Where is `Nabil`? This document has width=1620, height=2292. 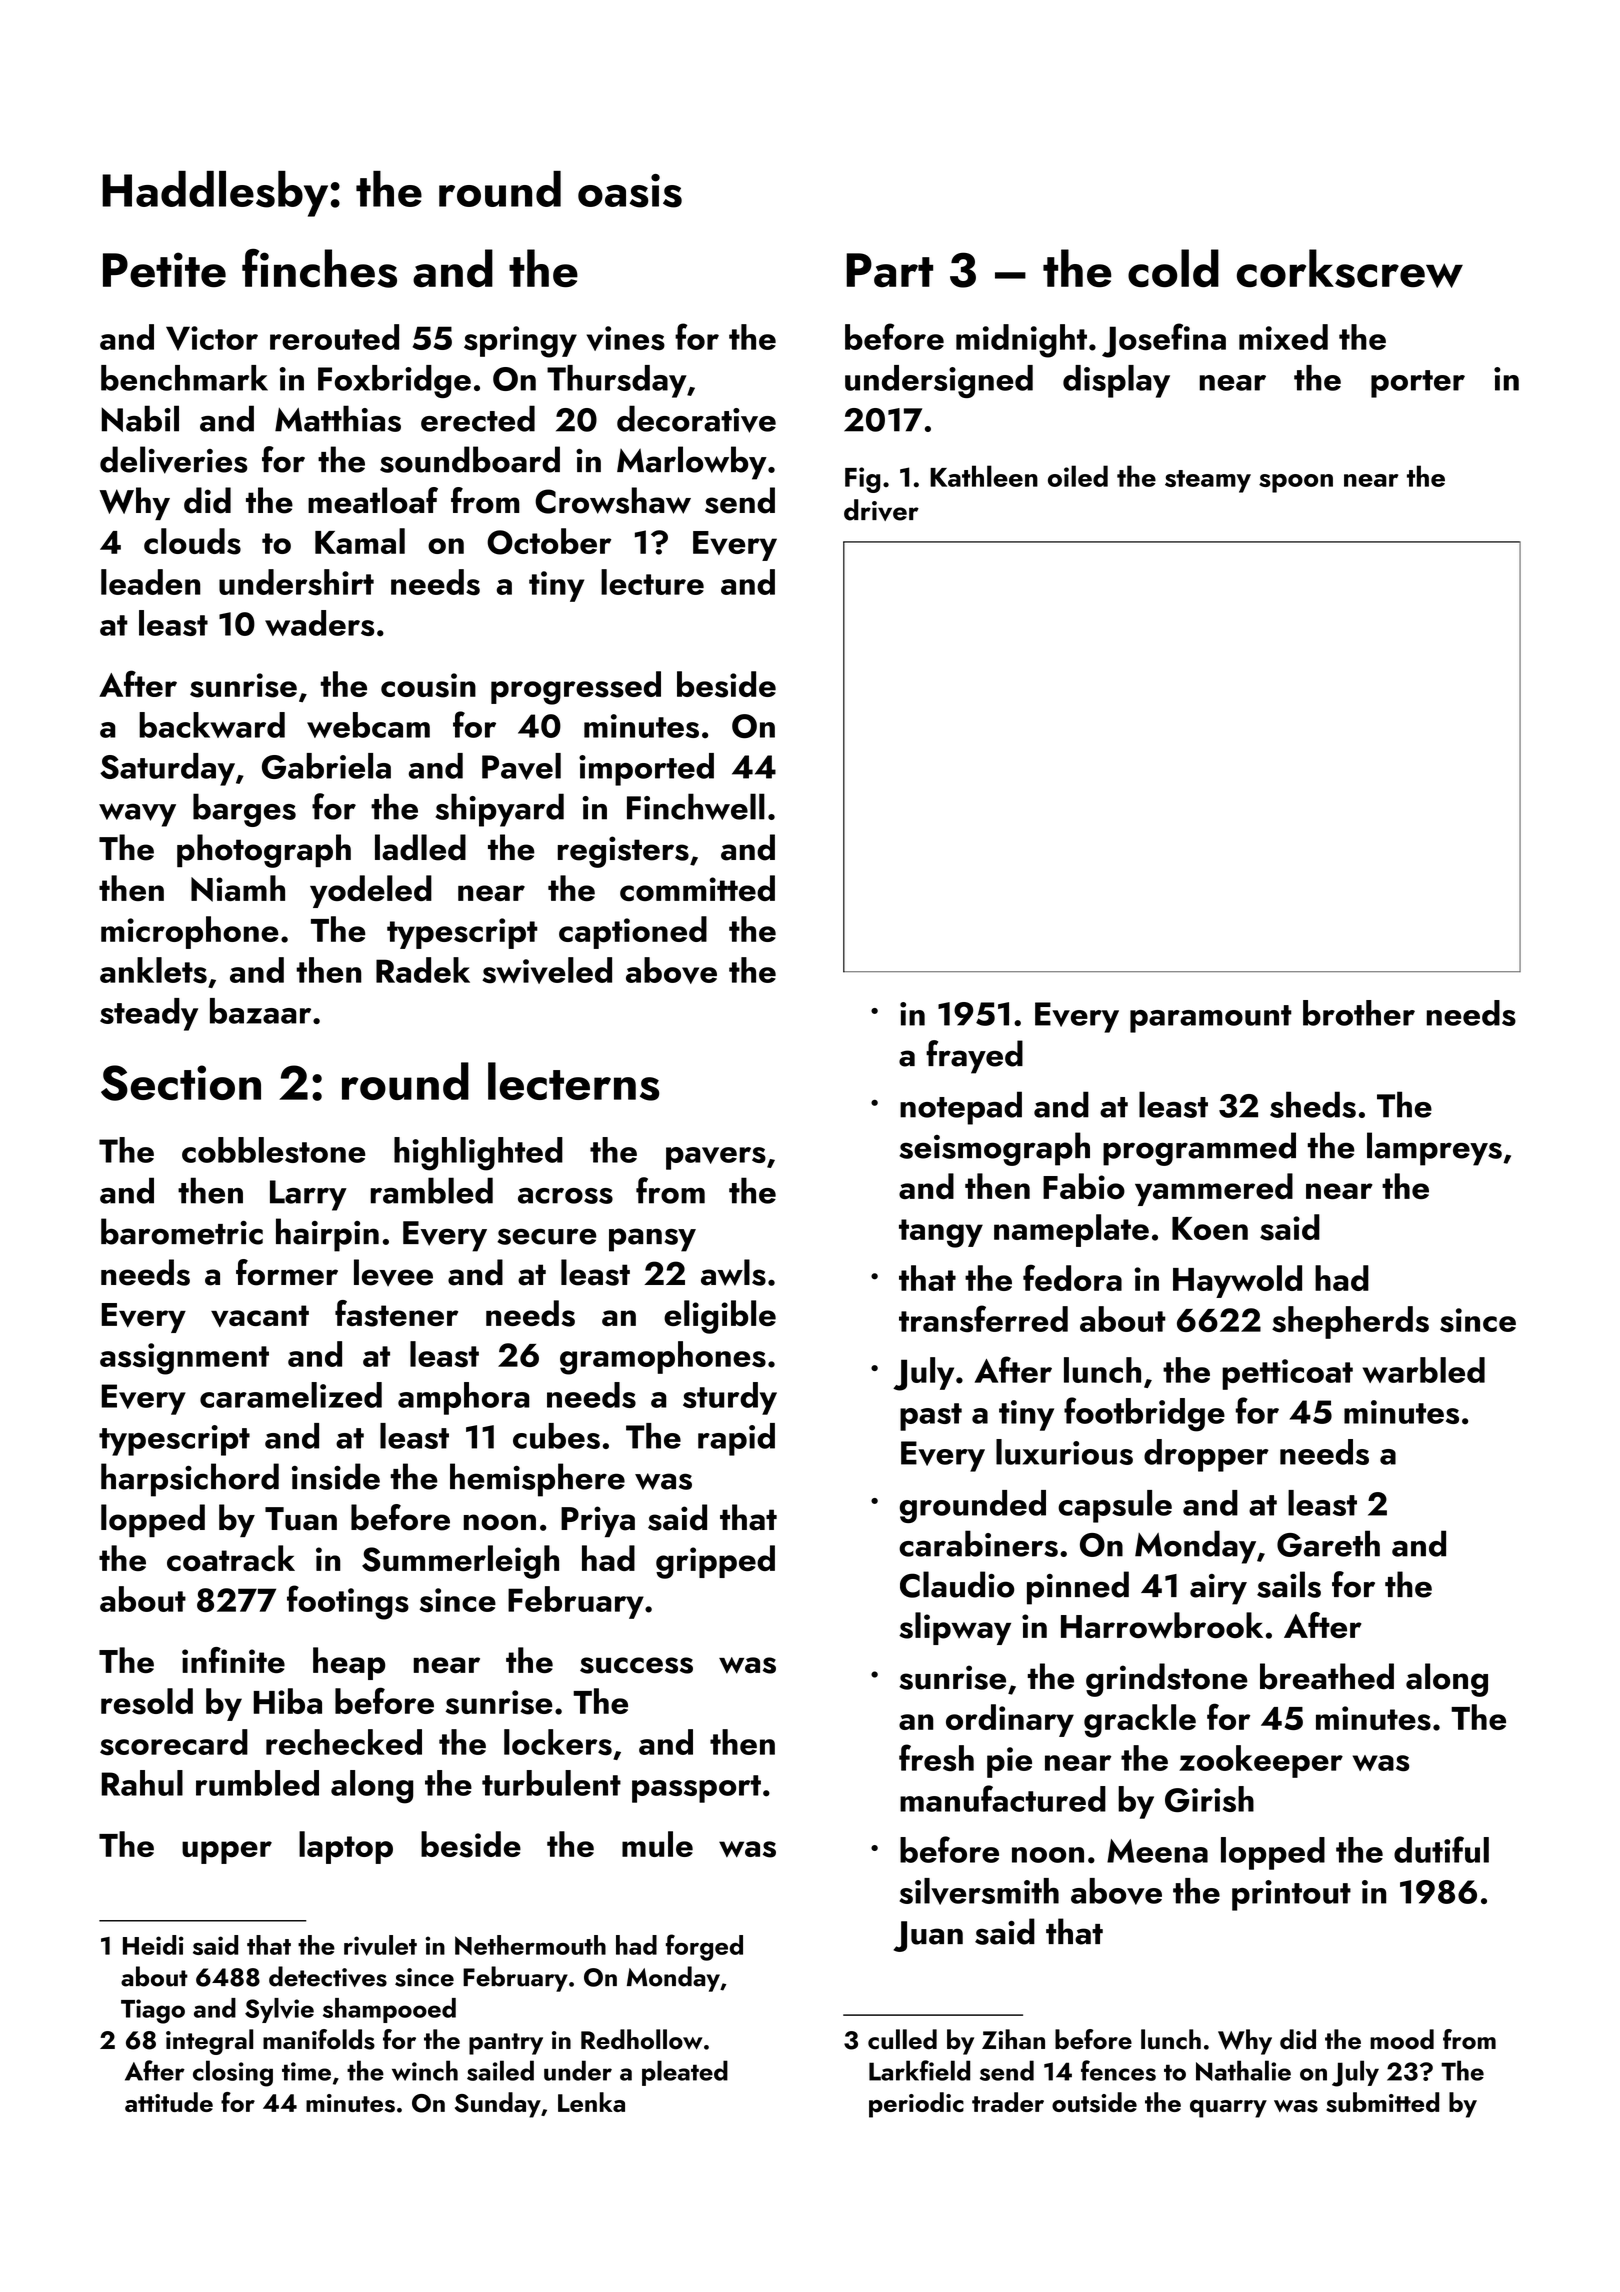
Nabil is located at coordinates (140, 418).
